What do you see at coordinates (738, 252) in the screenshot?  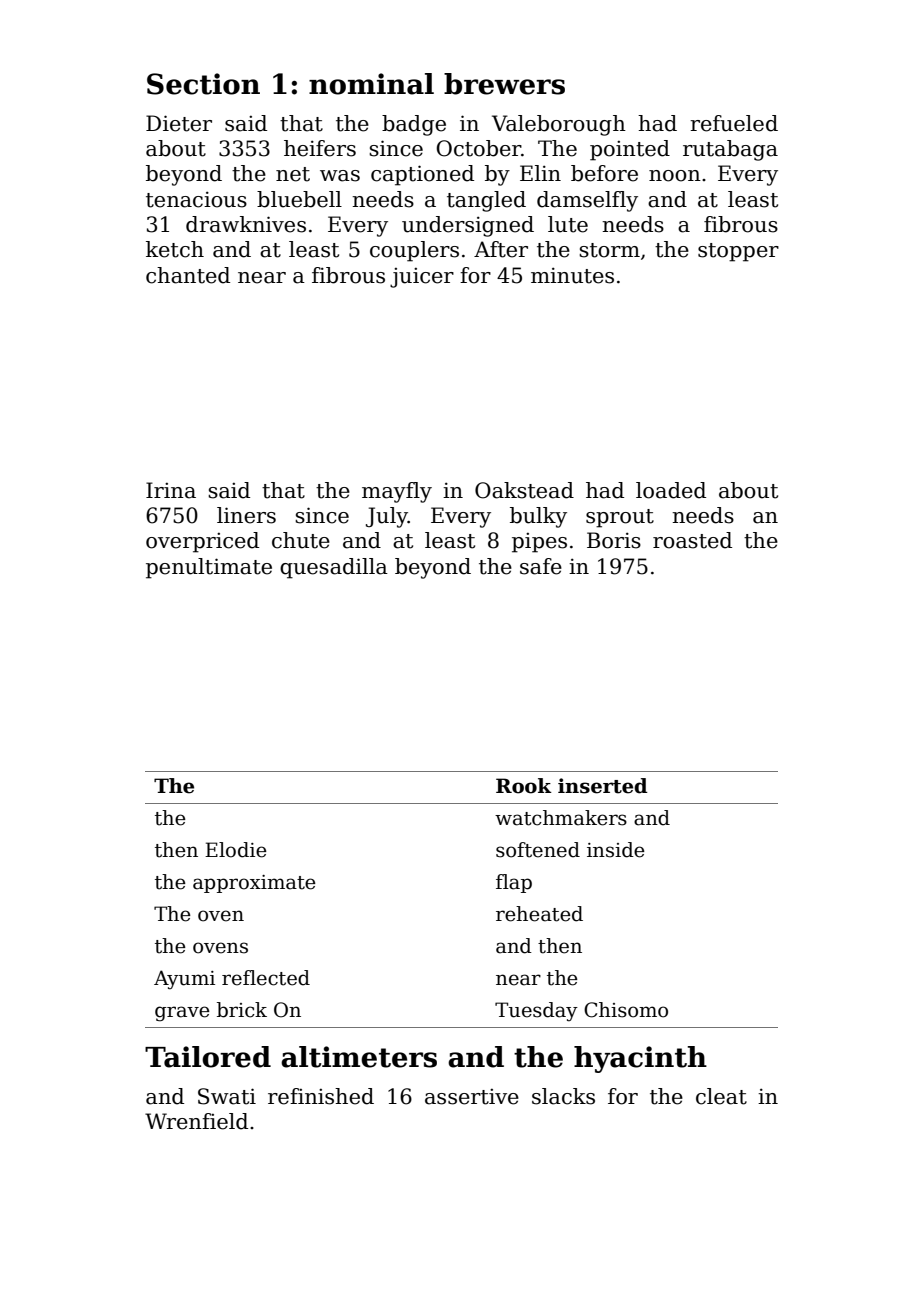 I see `stopper` at bounding box center [738, 252].
